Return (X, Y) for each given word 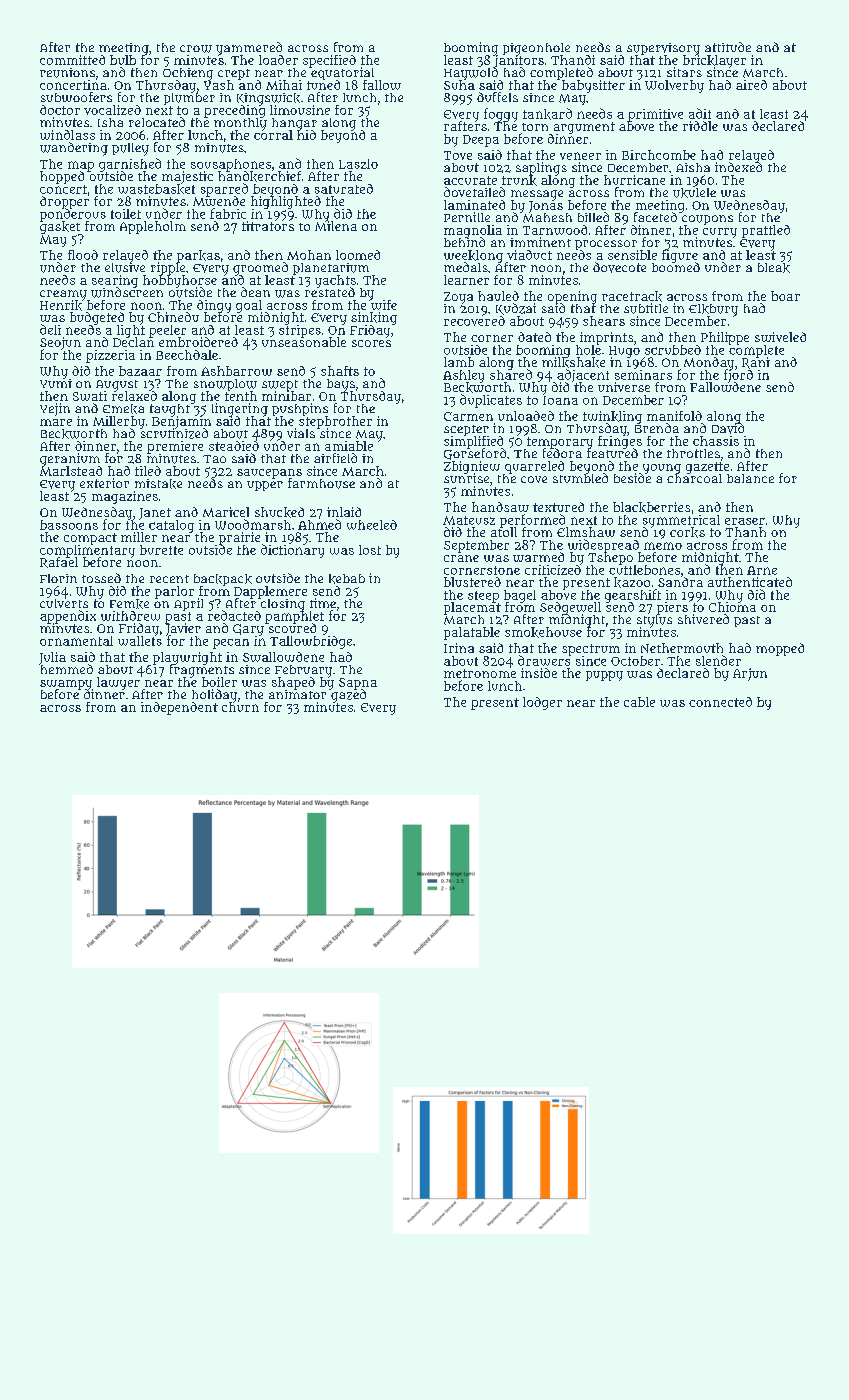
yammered (249, 48)
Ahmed (319, 525)
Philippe (725, 338)
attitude (728, 47)
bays (341, 385)
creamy (63, 295)
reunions (67, 73)
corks (687, 532)
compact (90, 539)
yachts (335, 281)
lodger (542, 703)
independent (179, 708)
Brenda (657, 428)
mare (56, 422)
